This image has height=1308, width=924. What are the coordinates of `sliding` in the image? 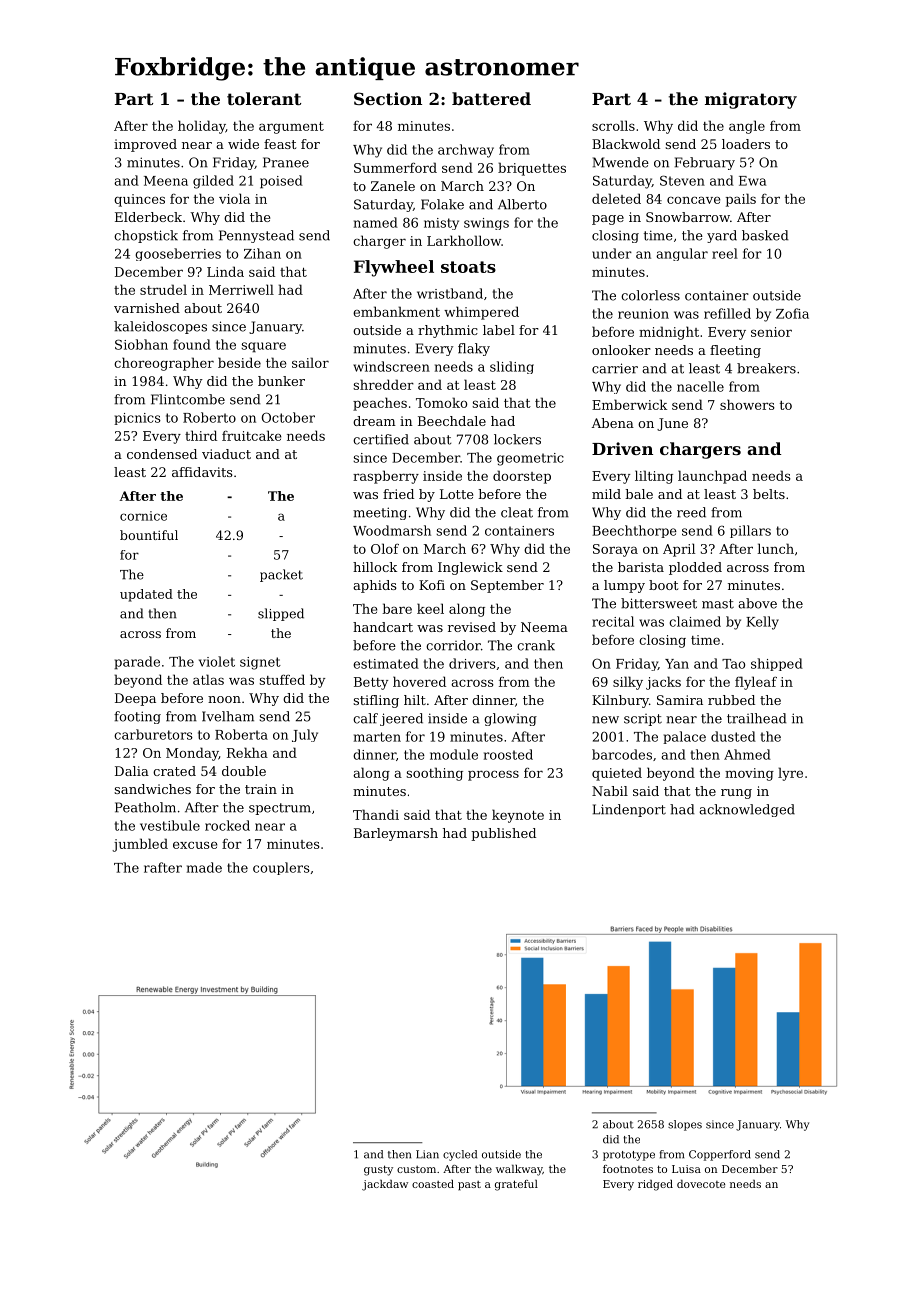 It's located at (512, 367).
